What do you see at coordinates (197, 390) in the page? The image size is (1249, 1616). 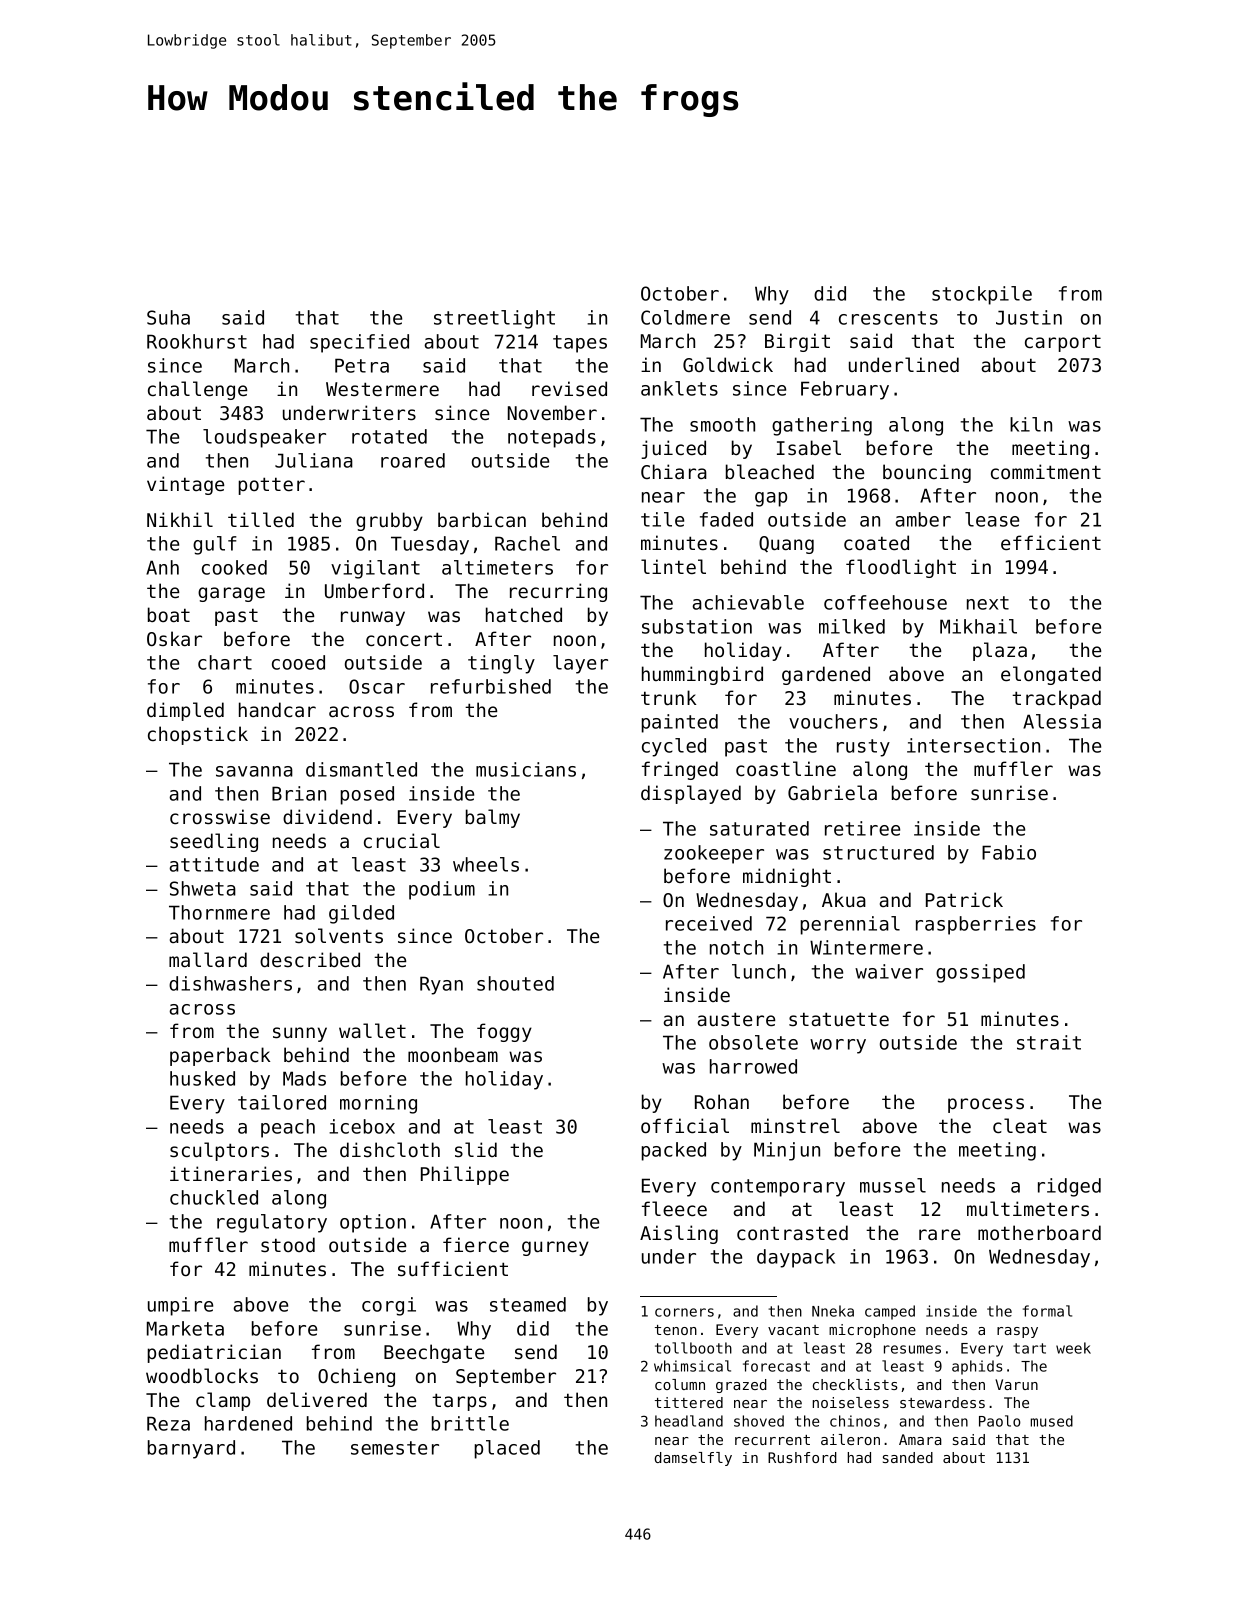 I see `challenge` at bounding box center [197, 390].
